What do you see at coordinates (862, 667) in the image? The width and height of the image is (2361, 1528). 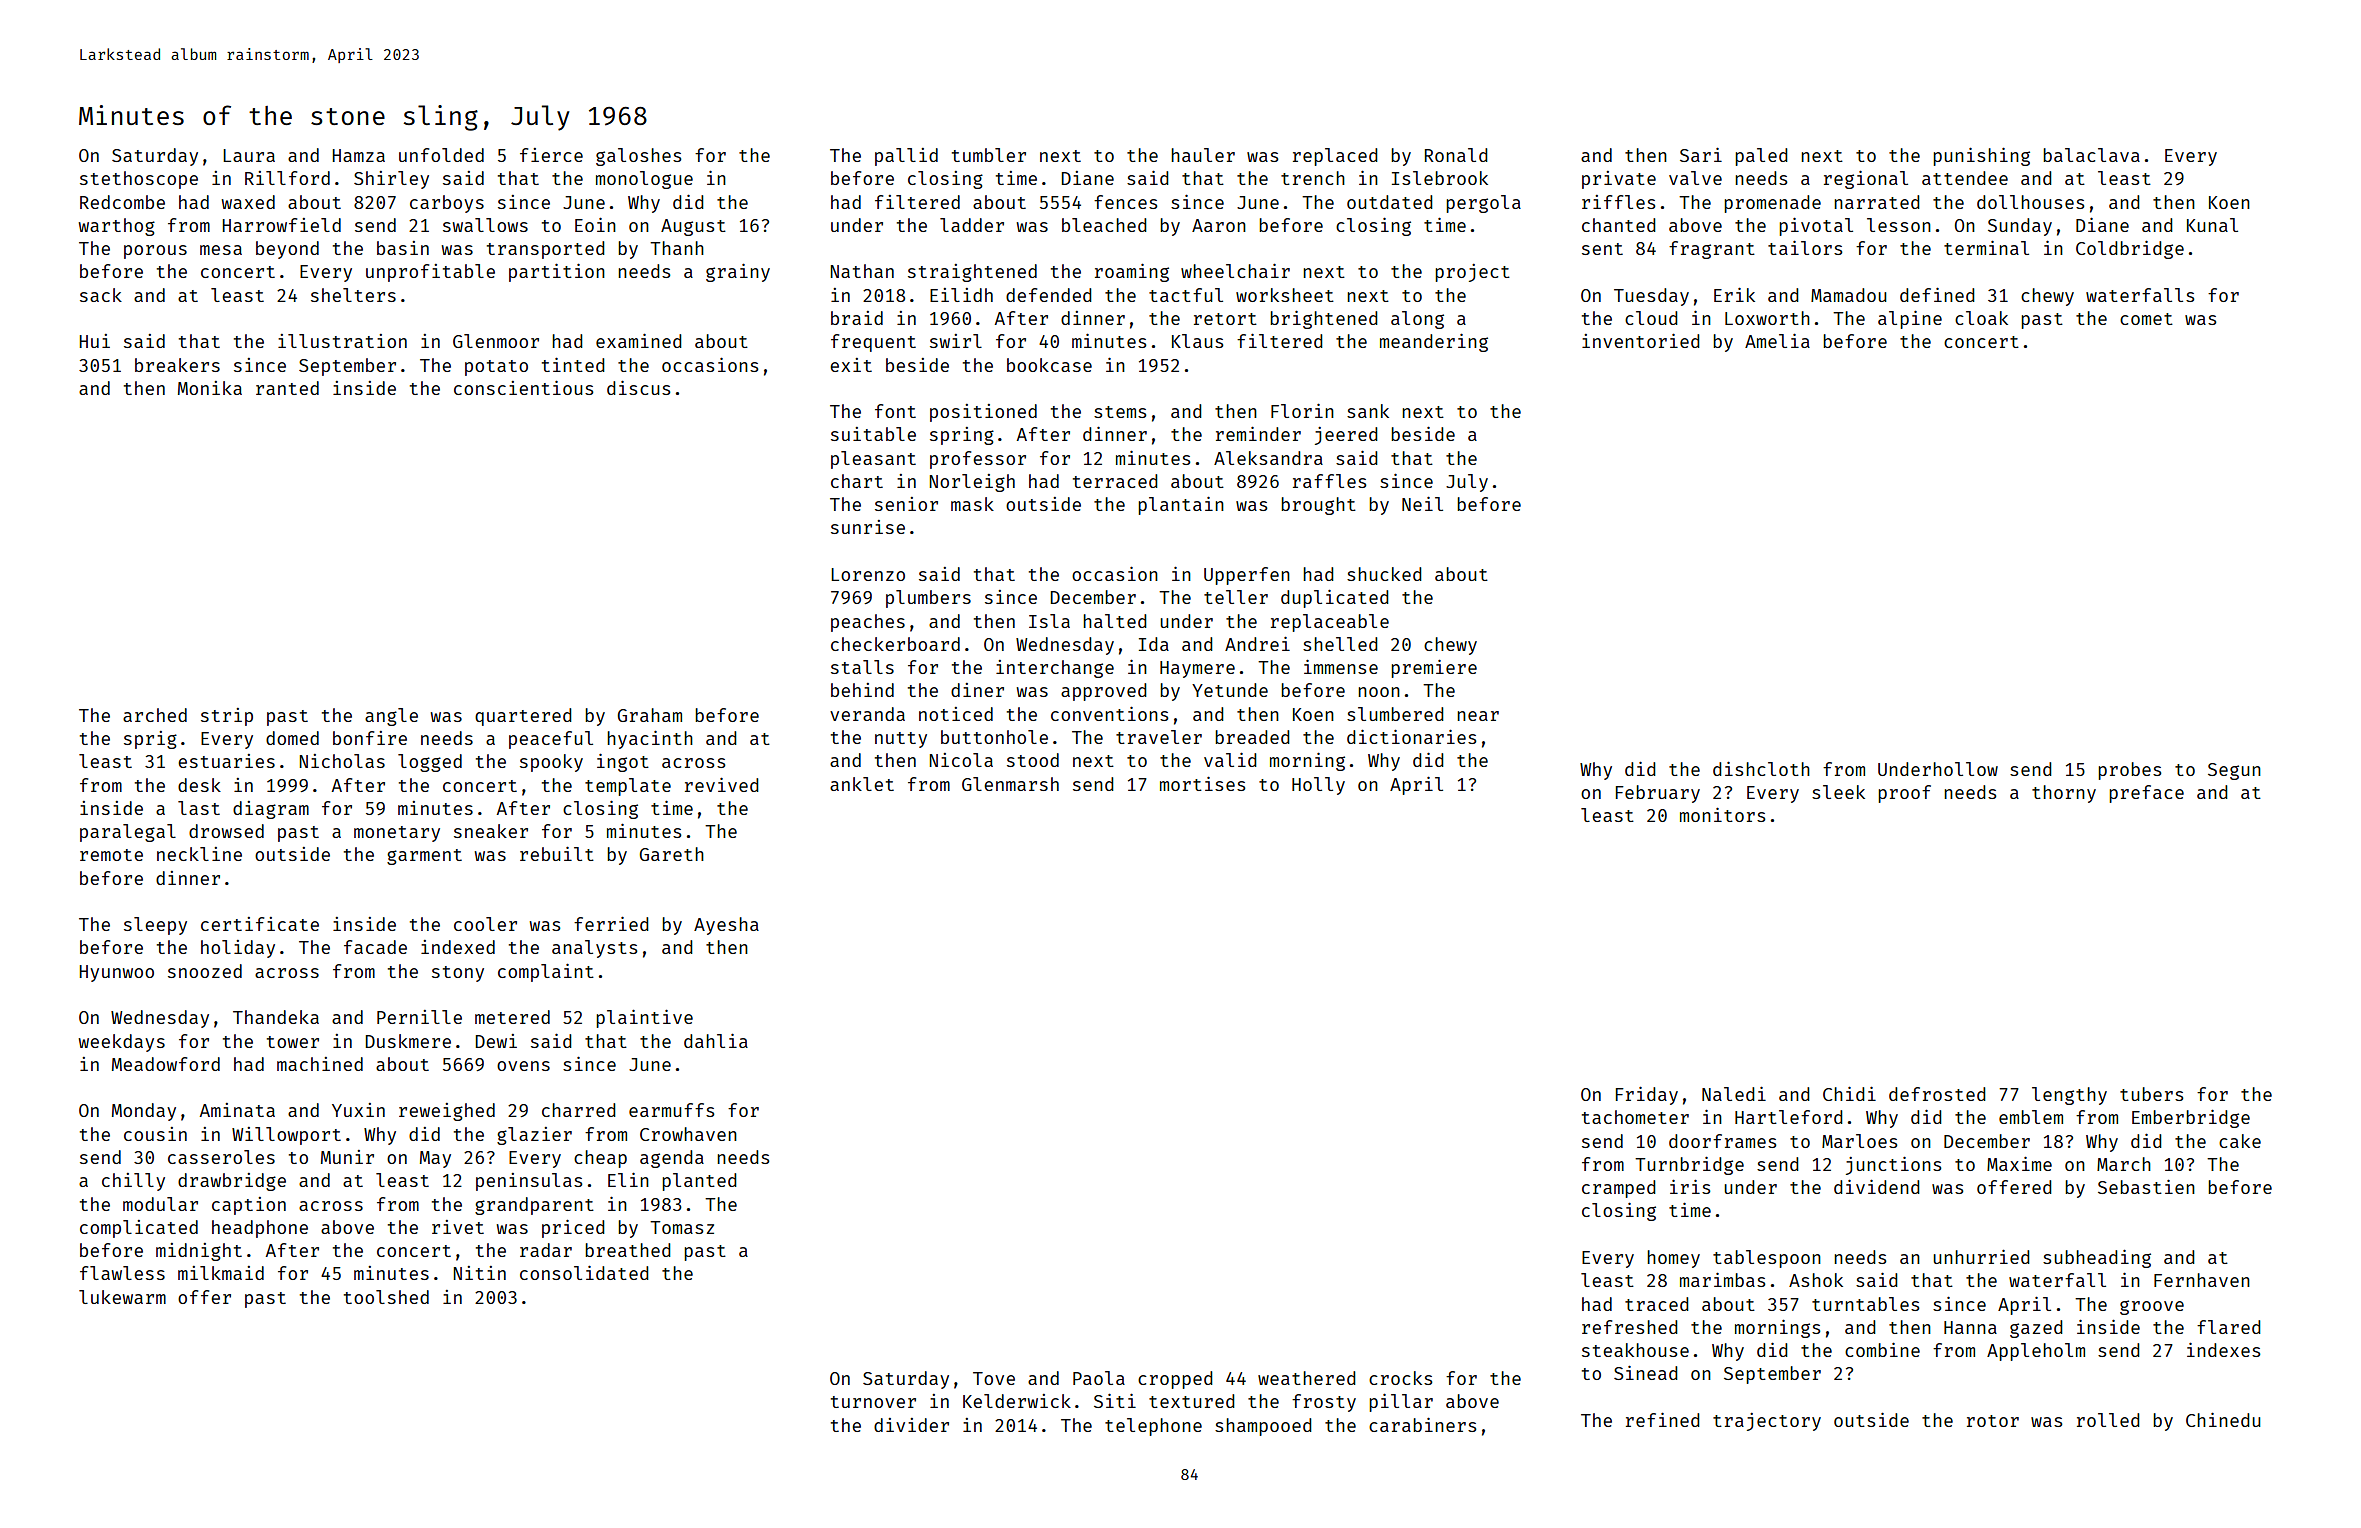 I see `stalls` at bounding box center [862, 667].
